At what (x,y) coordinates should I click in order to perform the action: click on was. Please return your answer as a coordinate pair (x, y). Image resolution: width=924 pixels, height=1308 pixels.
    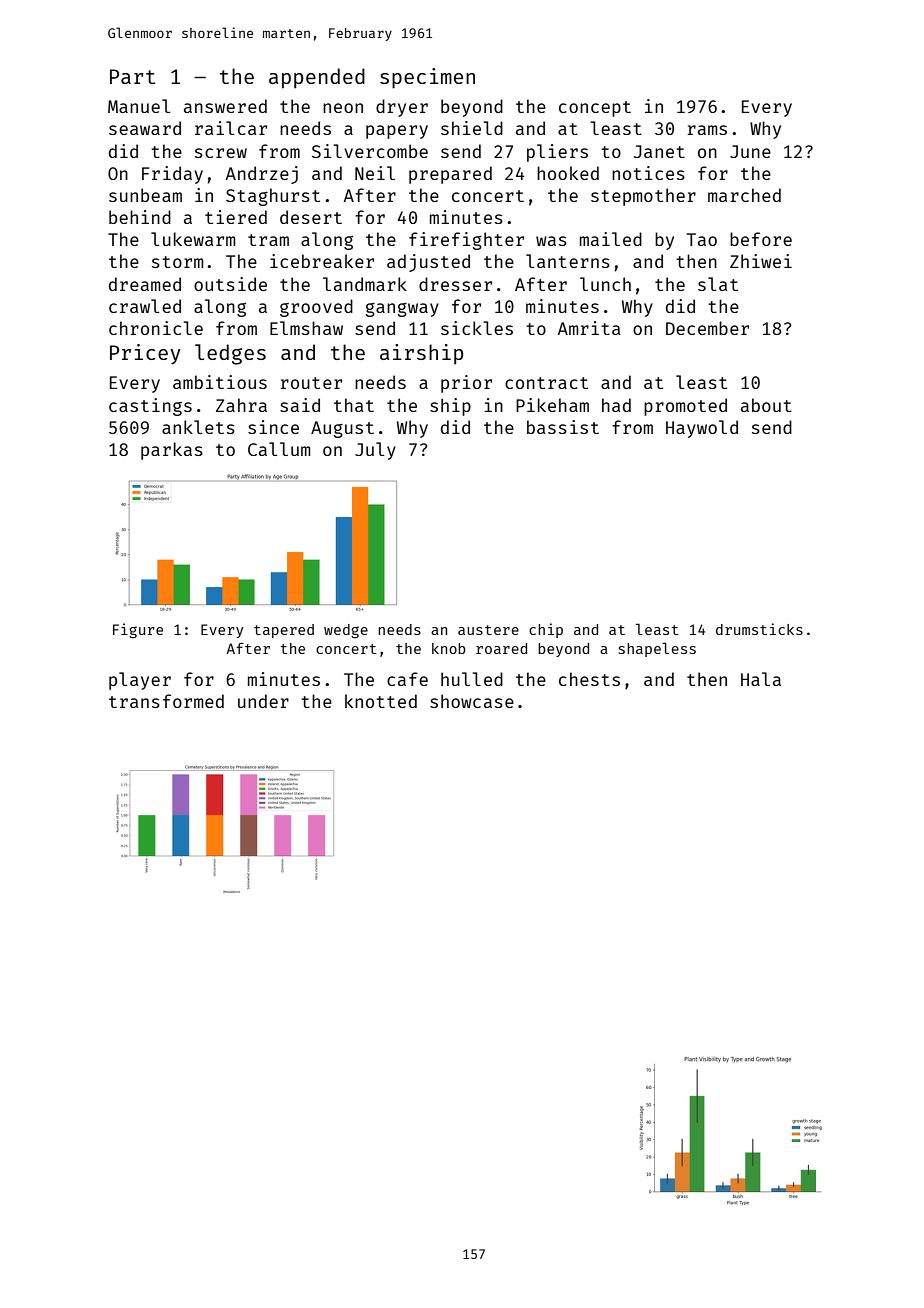
    Looking at the image, I should click on (551, 241).
